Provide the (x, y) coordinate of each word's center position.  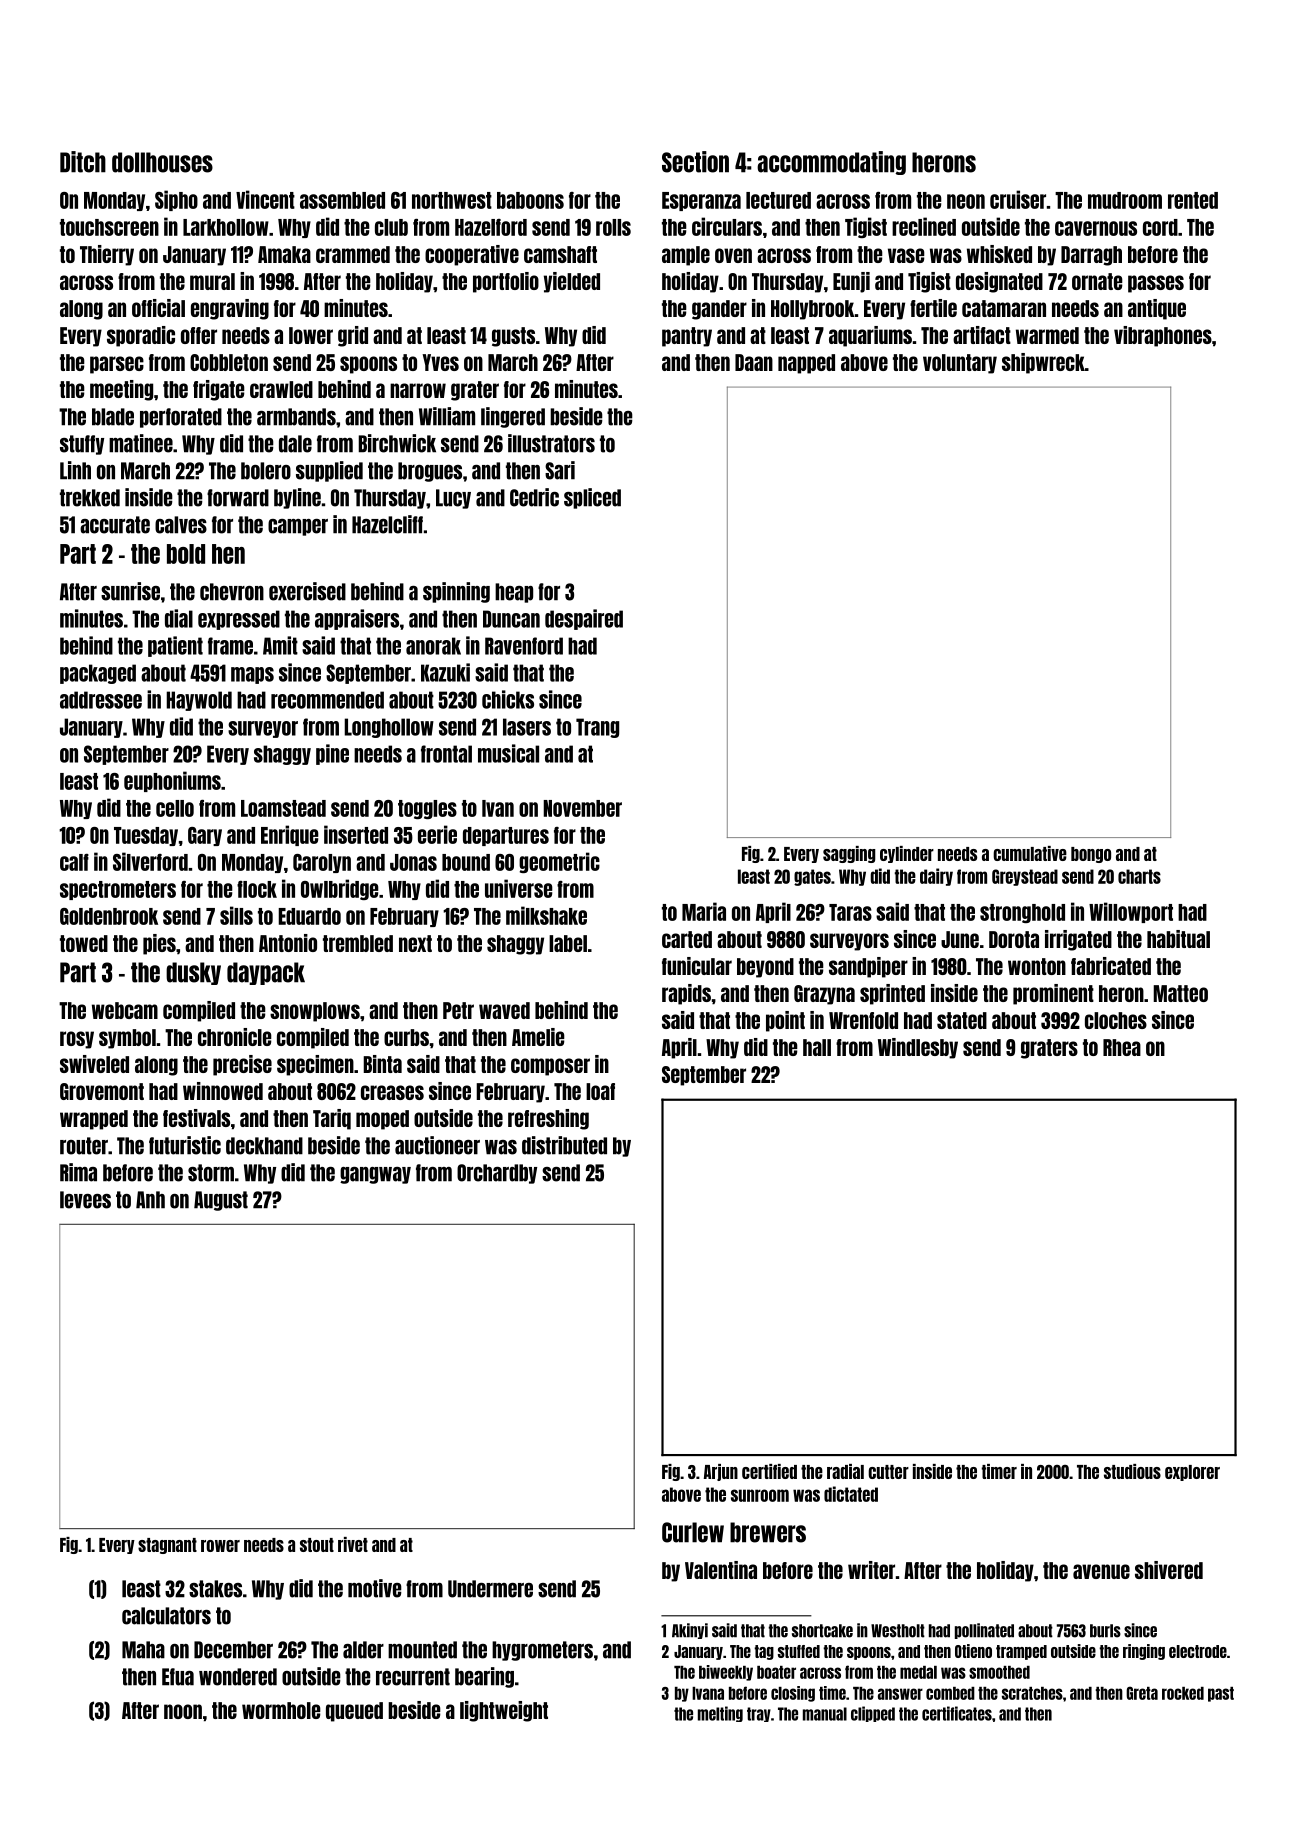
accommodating (831, 163)
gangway (375, 1175)
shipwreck (1043, 363)
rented (1193, 200)
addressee (101, 700)
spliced (592, 498)
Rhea (1122, 1047)
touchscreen (109, 227)
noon (183, 1711)
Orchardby (497, 1174)
